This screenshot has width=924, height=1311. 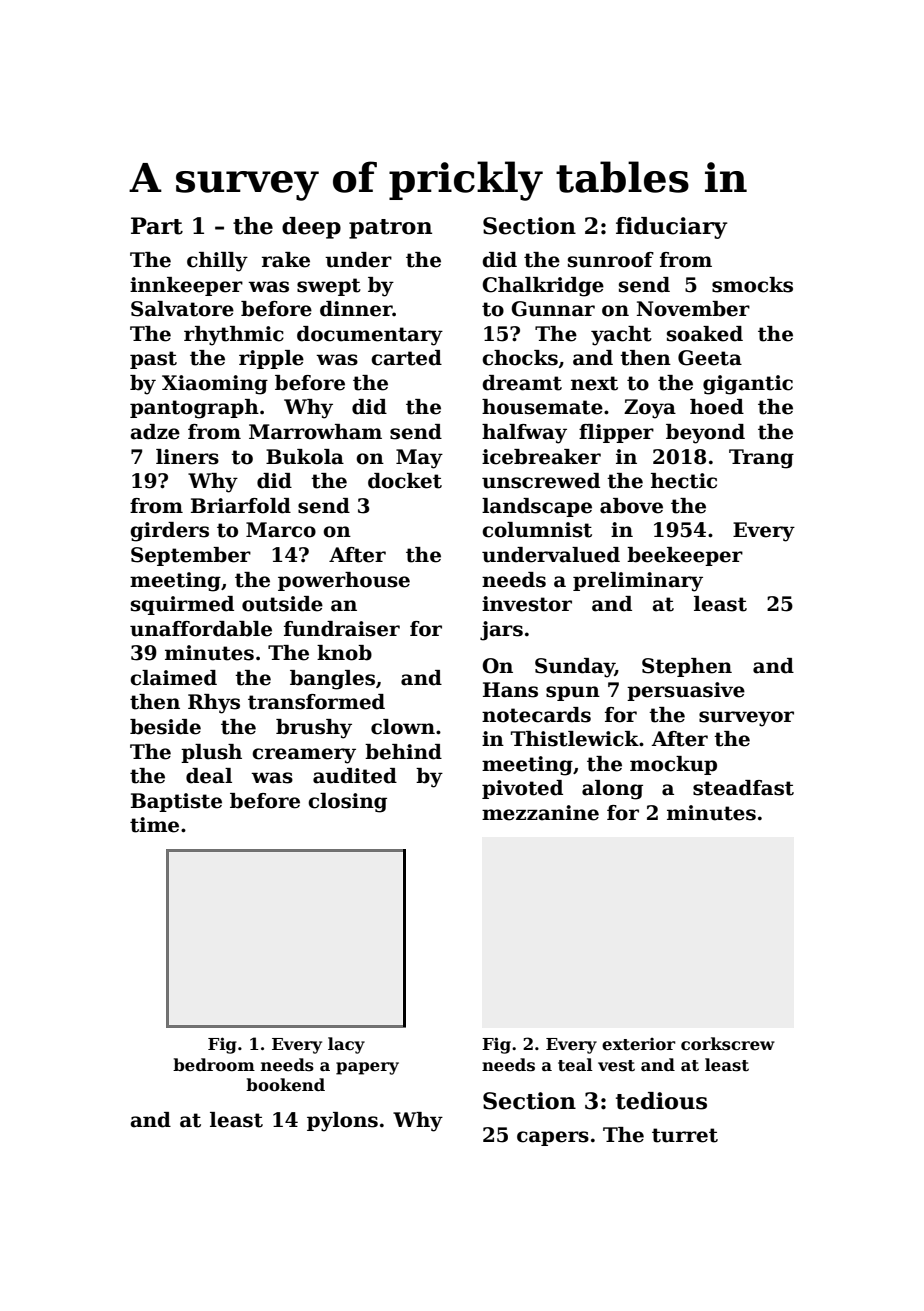 I want to click on pylons, so click(x=342, y=1122).
